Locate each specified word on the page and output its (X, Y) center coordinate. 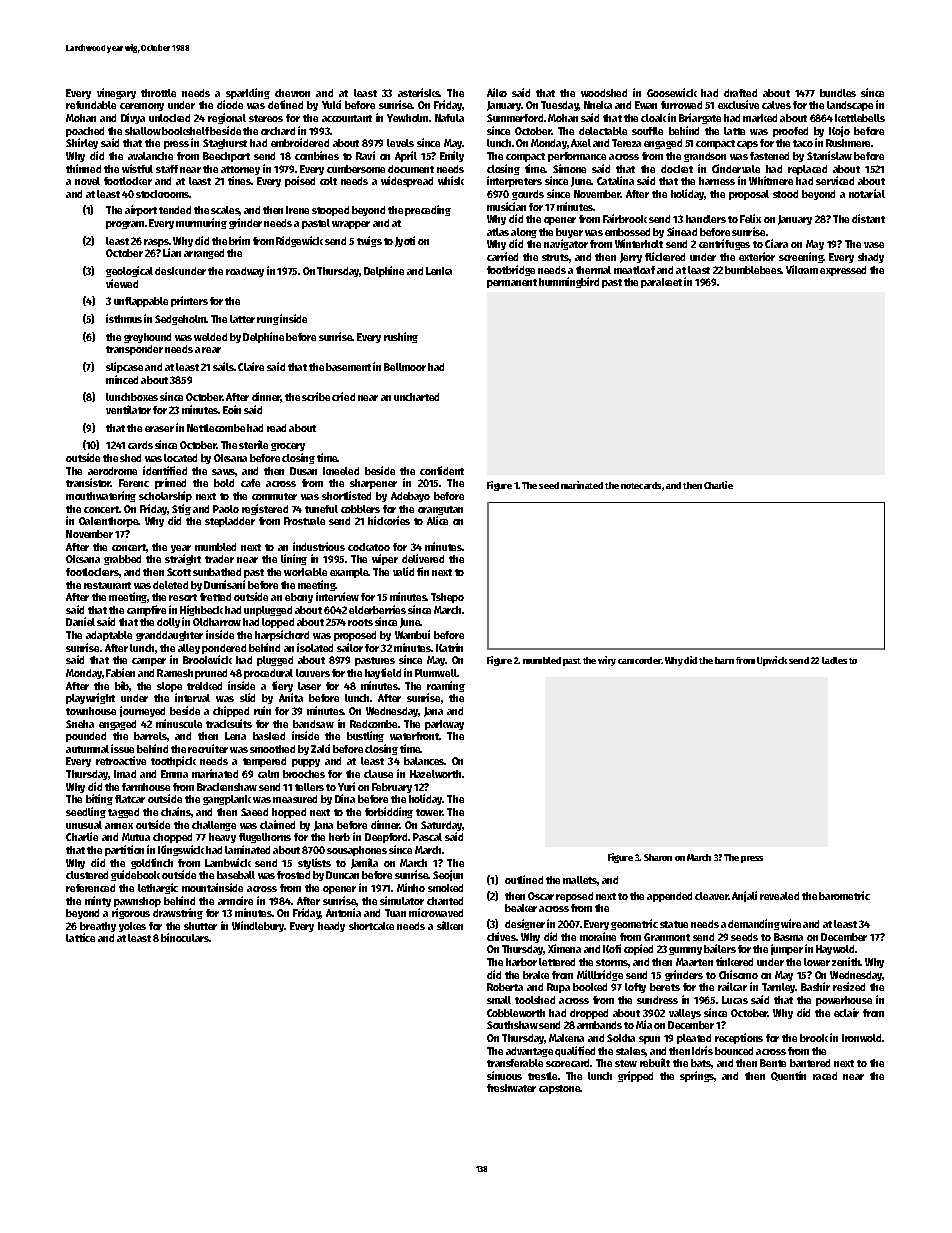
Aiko (497, 92)
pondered (224, 649)
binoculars (185, 937)
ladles (834, 660)
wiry (607, 661)
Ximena (564, 948)
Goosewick (672, 92)
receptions (739, 1038)
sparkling (248, 93)
